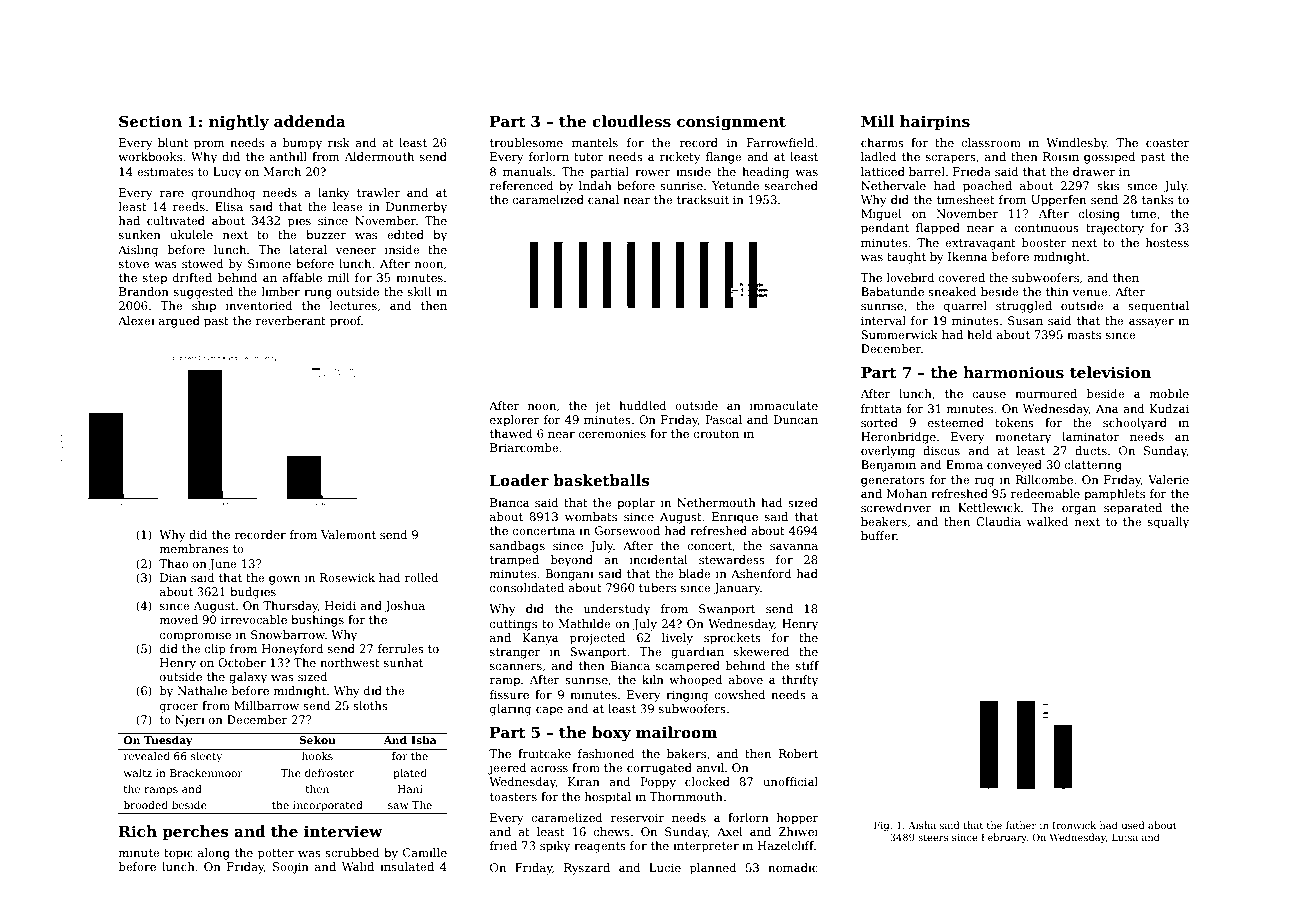  Describe the element at coordinates (906, 258) in the document. I see `taught` at that location.
